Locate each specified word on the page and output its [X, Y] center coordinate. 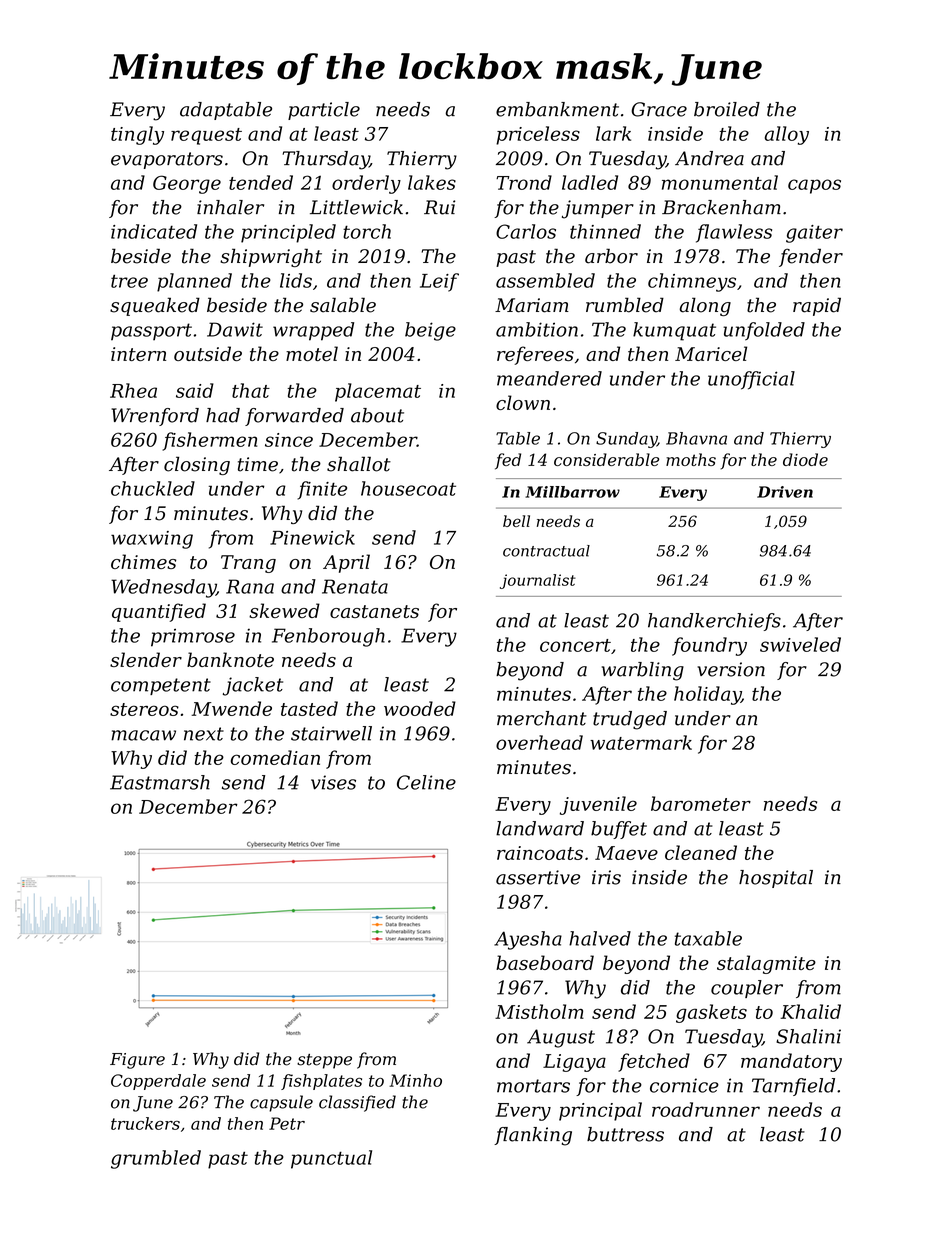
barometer [701, 803]
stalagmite [766, 964]
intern [138, 354]
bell [516, 521]
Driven [785, 492]
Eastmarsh [160, 782]
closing [197, 465]
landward [540, 828]
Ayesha [528, 940]
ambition [537, 329]
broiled [727, 109]
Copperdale [158, 1082]
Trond [524, 182]
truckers [145, 1123]
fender [811, 257]
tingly [137, 135]
